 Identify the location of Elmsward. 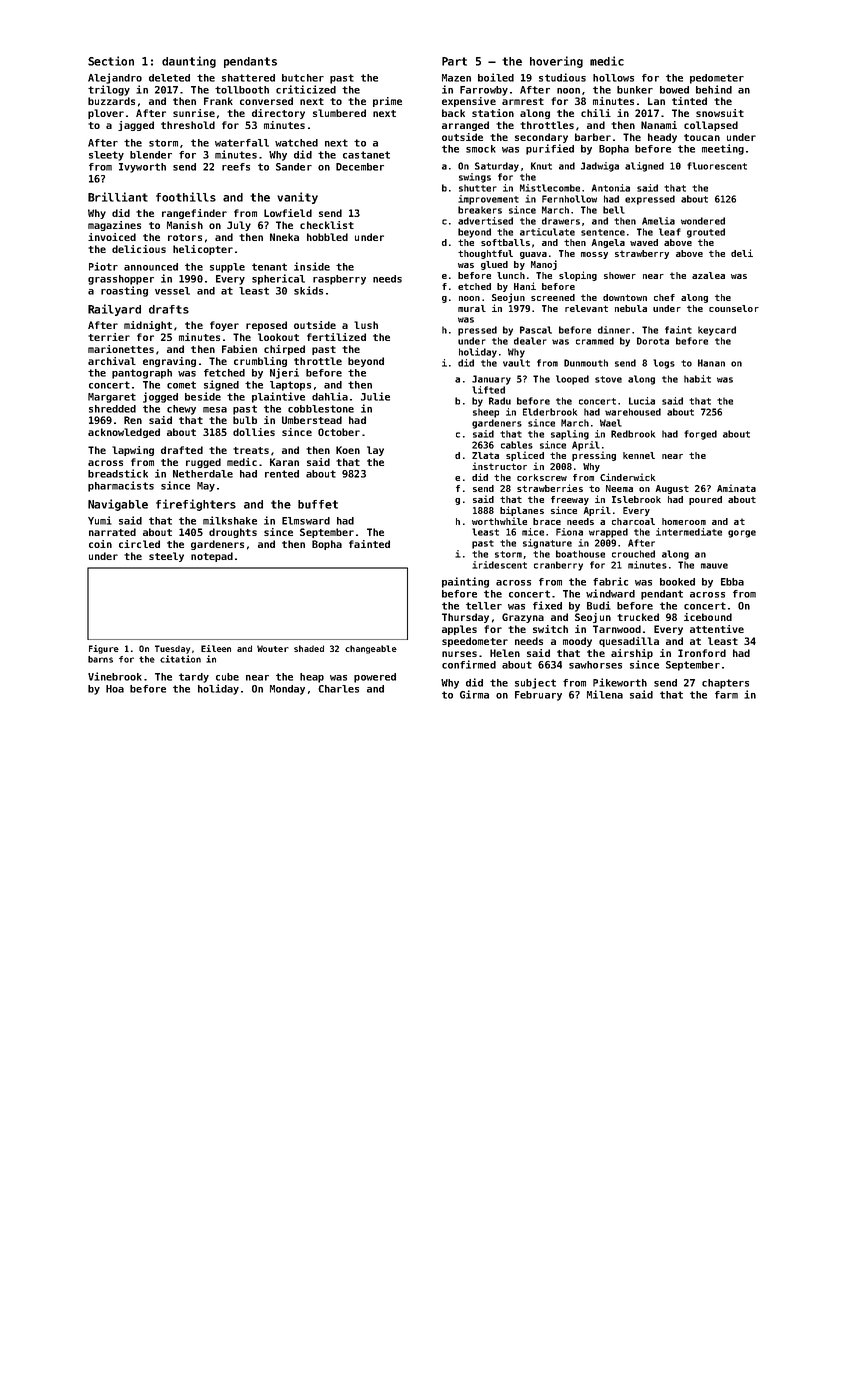
(306, 521).
